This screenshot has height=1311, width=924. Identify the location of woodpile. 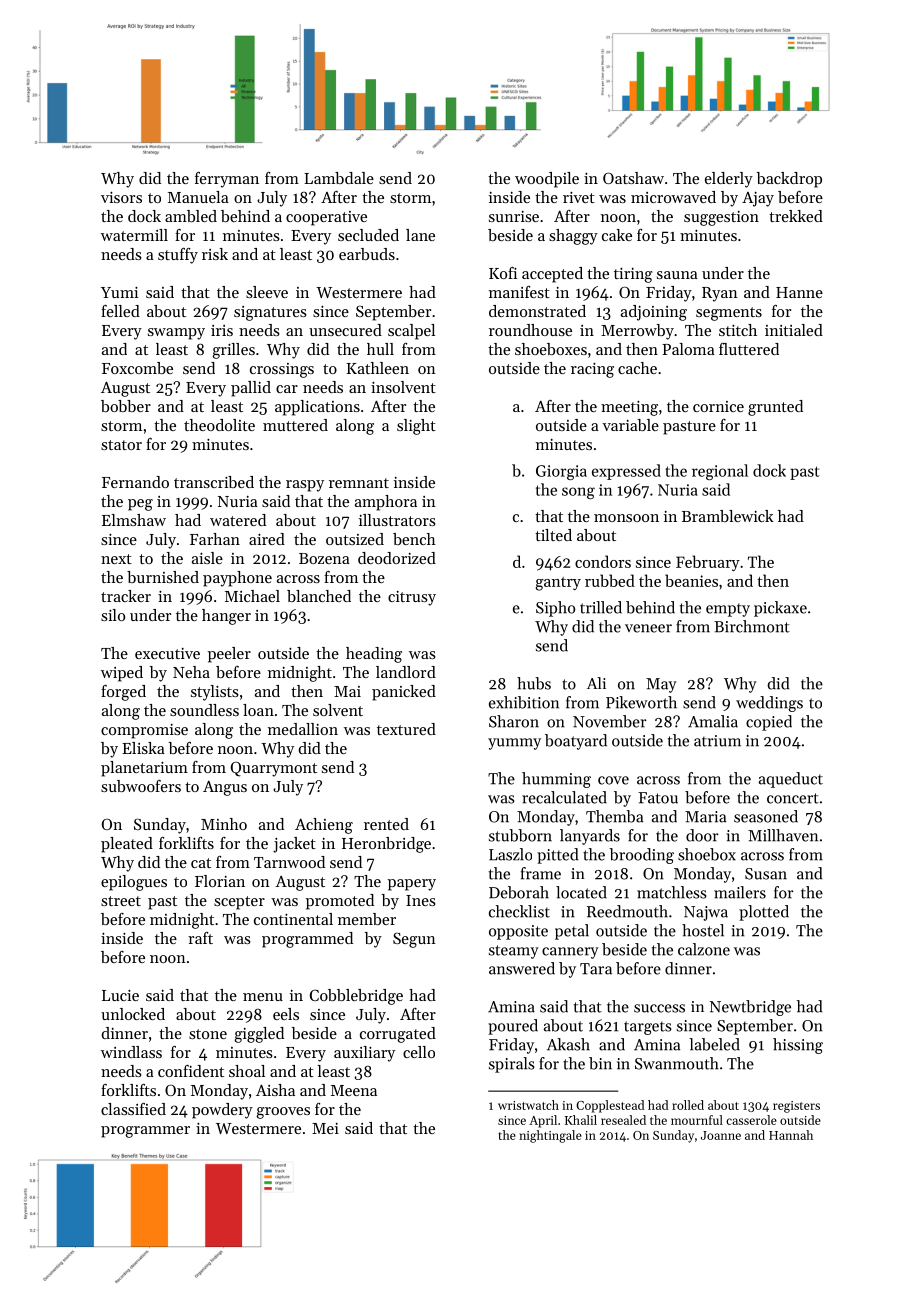
(547, 180).
